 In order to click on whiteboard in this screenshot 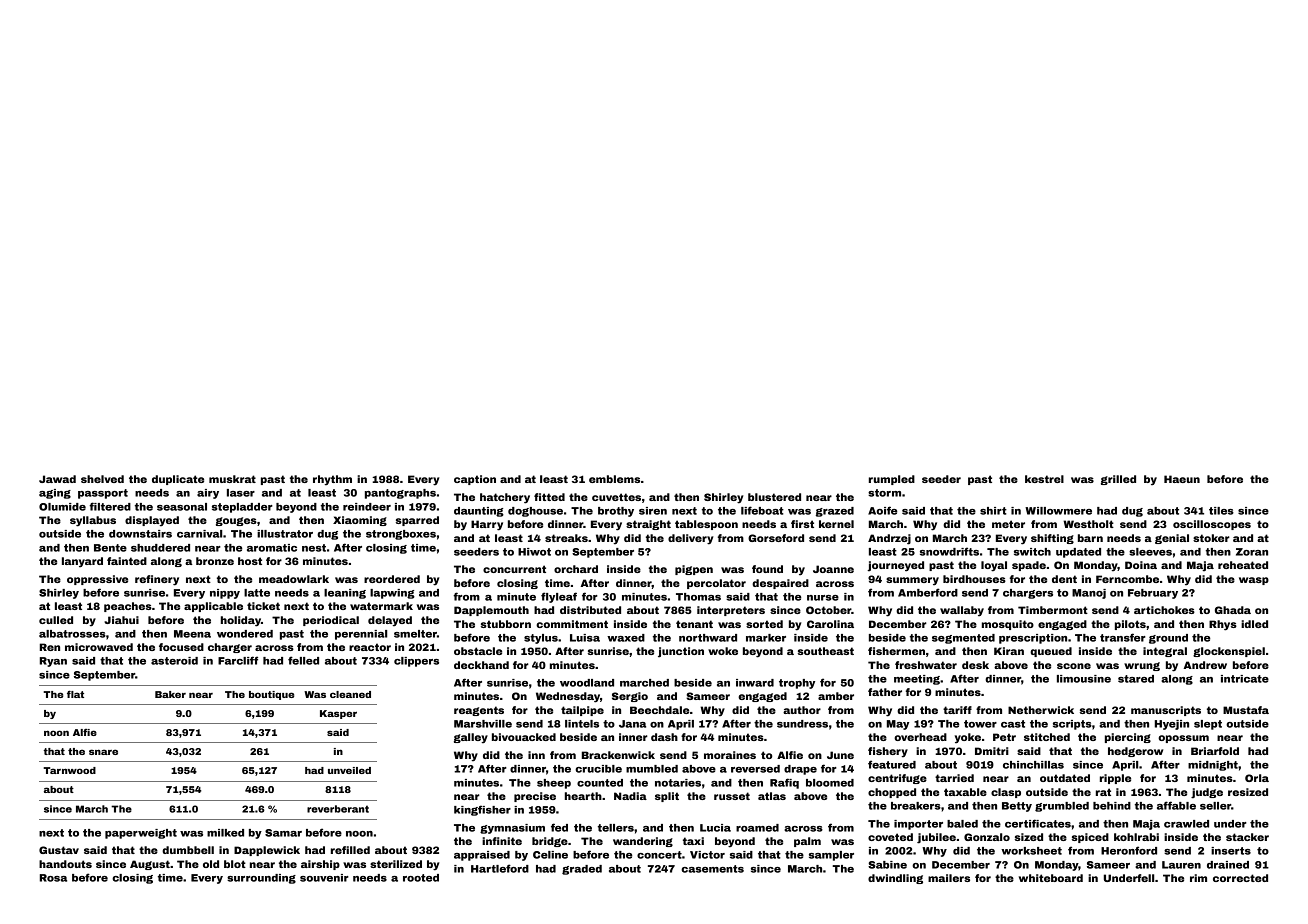, I will do `click(1051, 878)`.
